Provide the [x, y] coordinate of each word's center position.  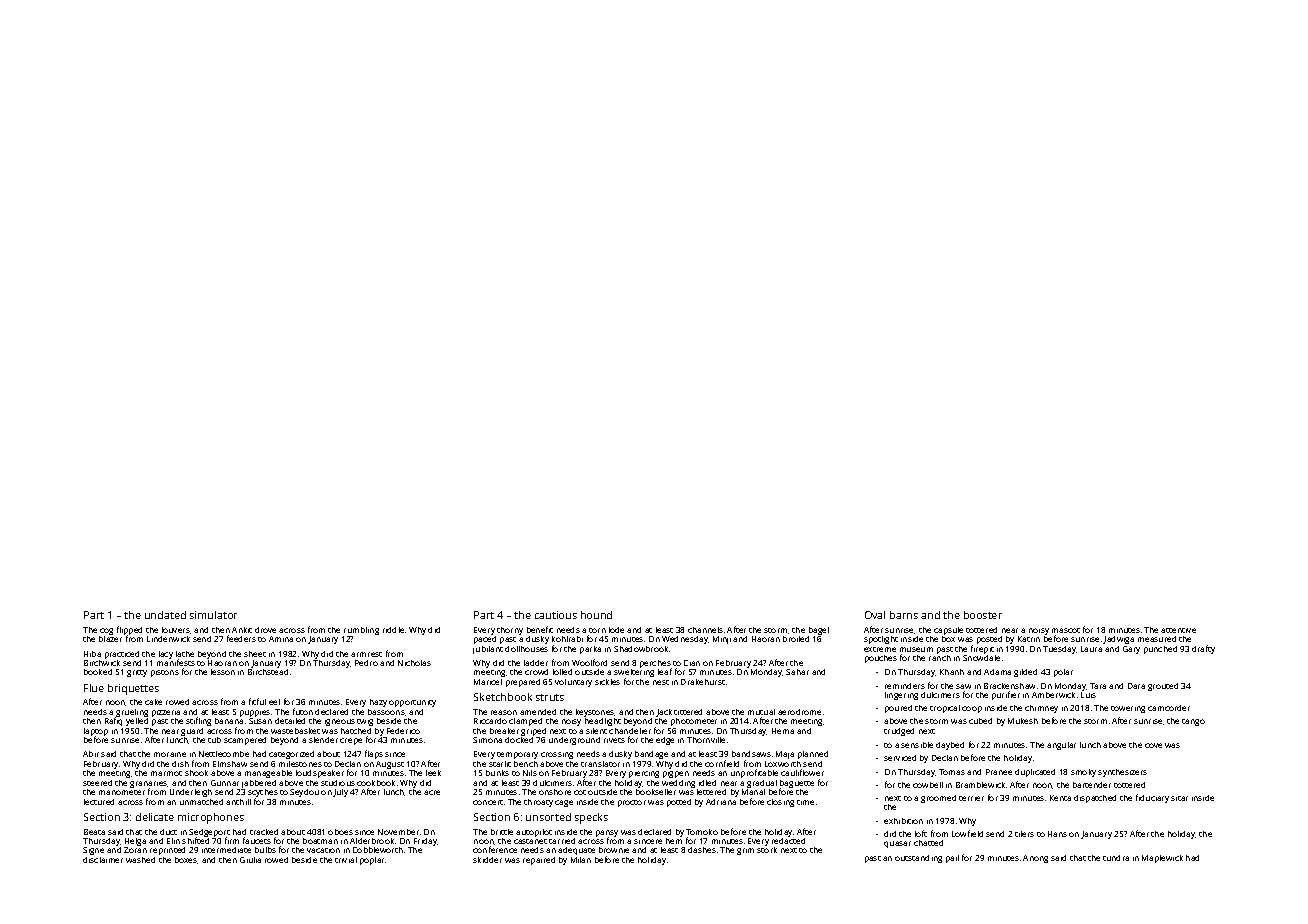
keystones [595, 713]
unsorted [548, 817]
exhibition [903, 821]
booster [983, 615]
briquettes [133, 689]
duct [168, 832]
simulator [213, 615]
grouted [1163, 687]
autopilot [534, 833]
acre [432, 792]
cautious [556, 615]
